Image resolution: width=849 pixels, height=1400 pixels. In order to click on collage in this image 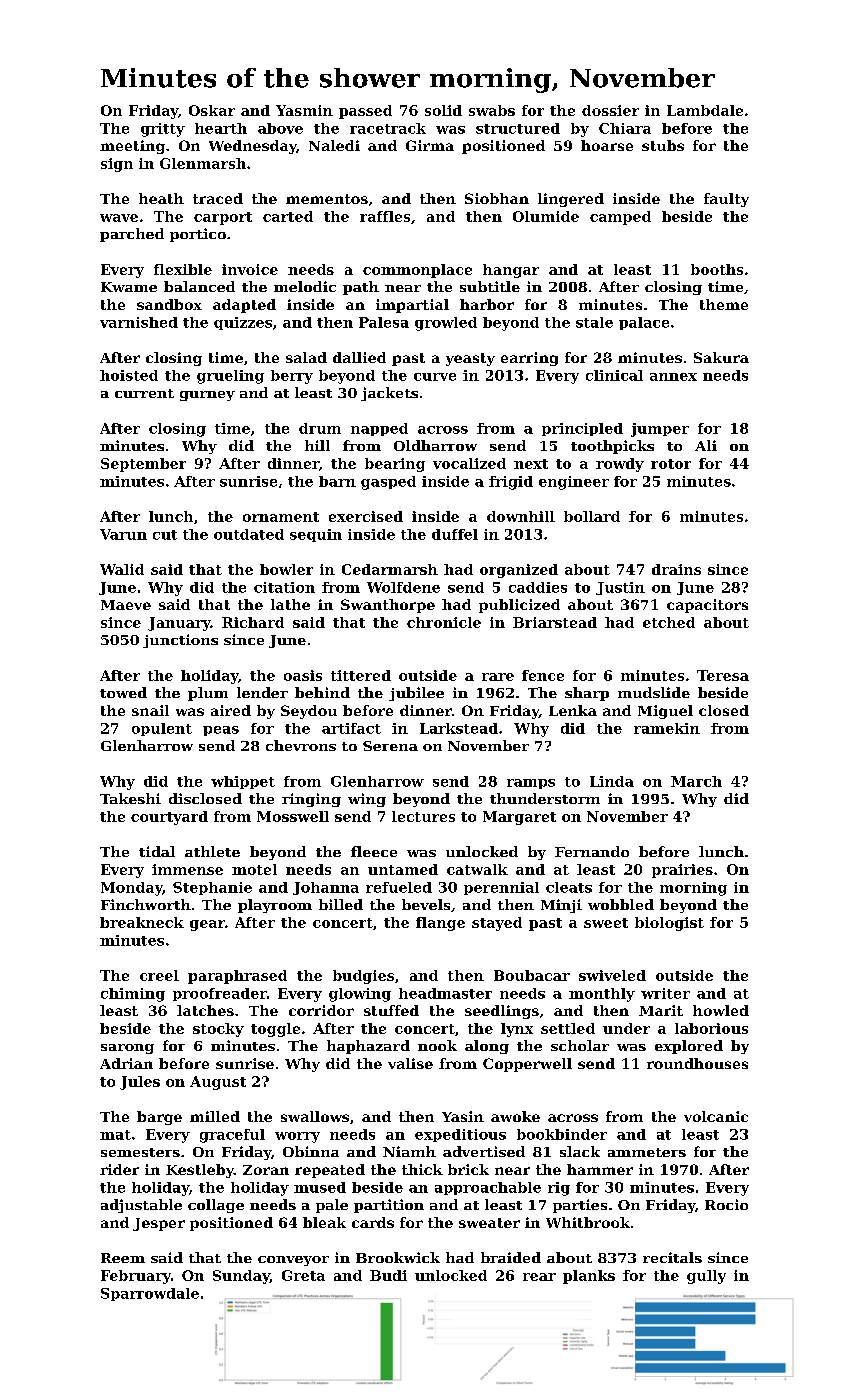, I will do `click(216, 1206)`.
